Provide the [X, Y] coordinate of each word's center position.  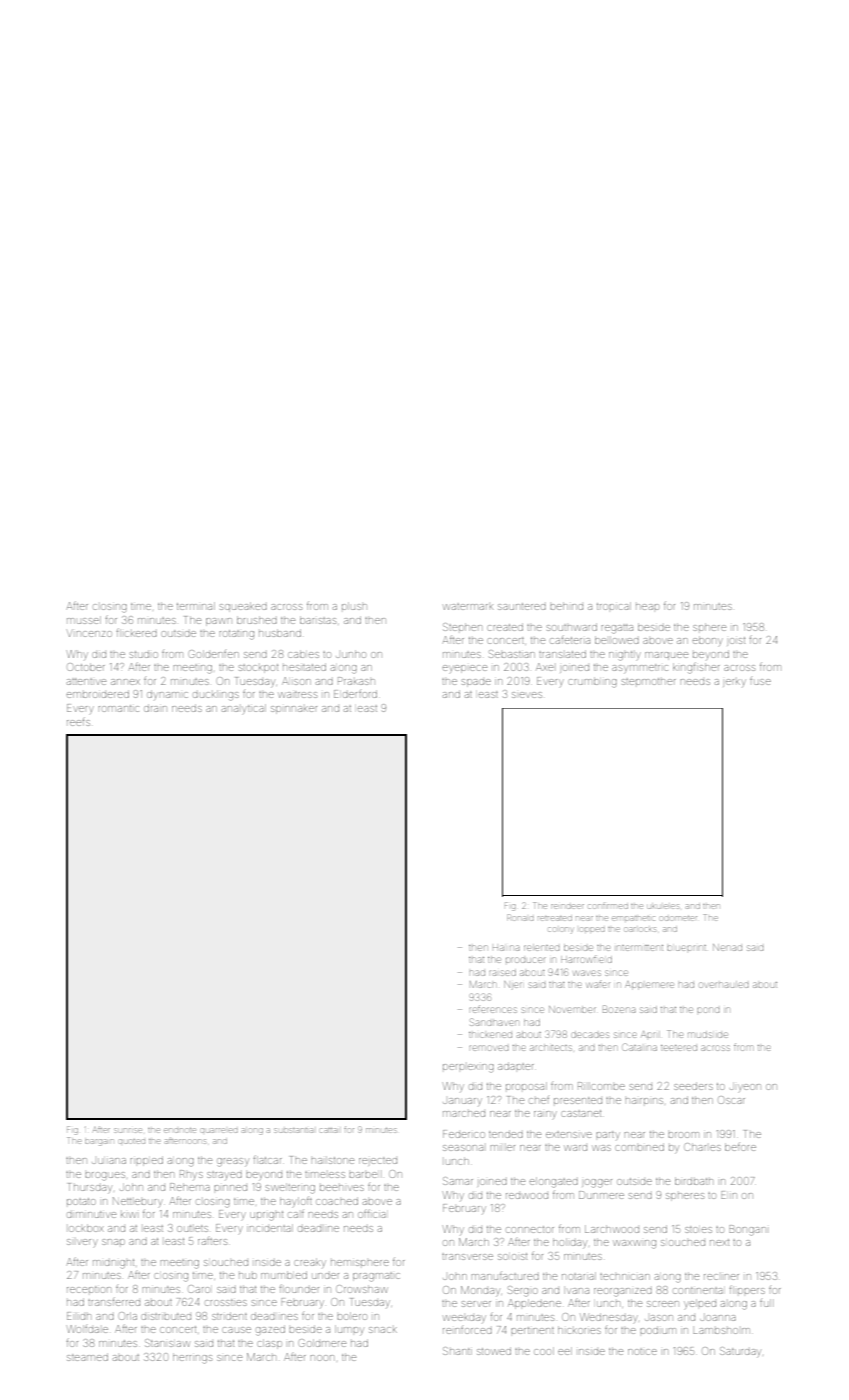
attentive [86, 681]
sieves [527, 695]
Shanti [457, 1351]
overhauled [724, 985]
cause [236, 1330]
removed [489, 1048]
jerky [734, 683]
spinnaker [294, 710]
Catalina [639, 1047]
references [493, 1009]
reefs [78, 722]
